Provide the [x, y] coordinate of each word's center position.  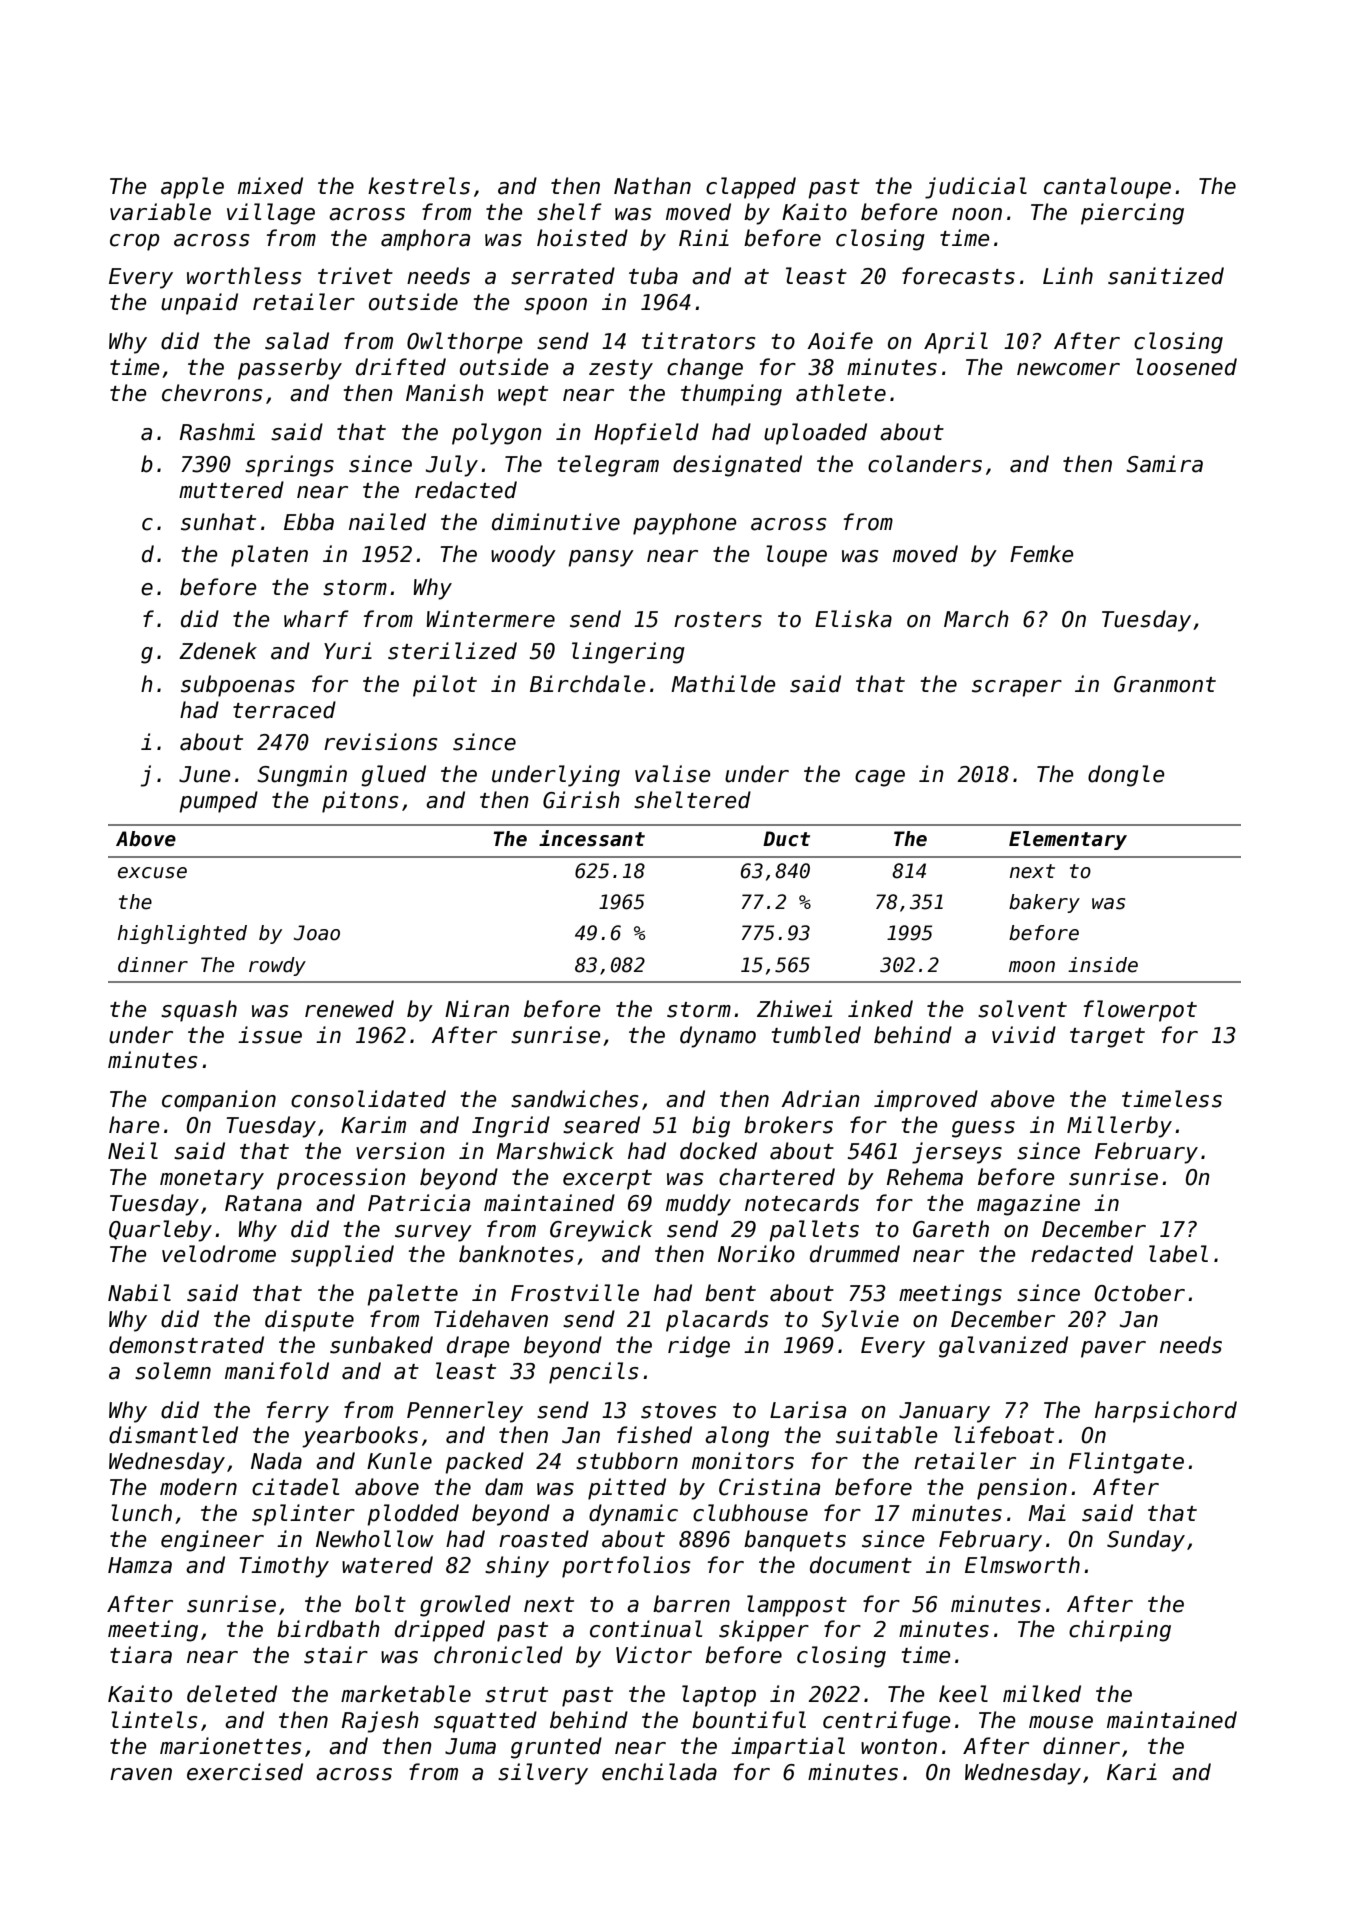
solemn [173, 1371]
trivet [355, 276]
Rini [704, 237]
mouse [1061, 1722]
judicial [976, 188]
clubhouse [750, 1513]
